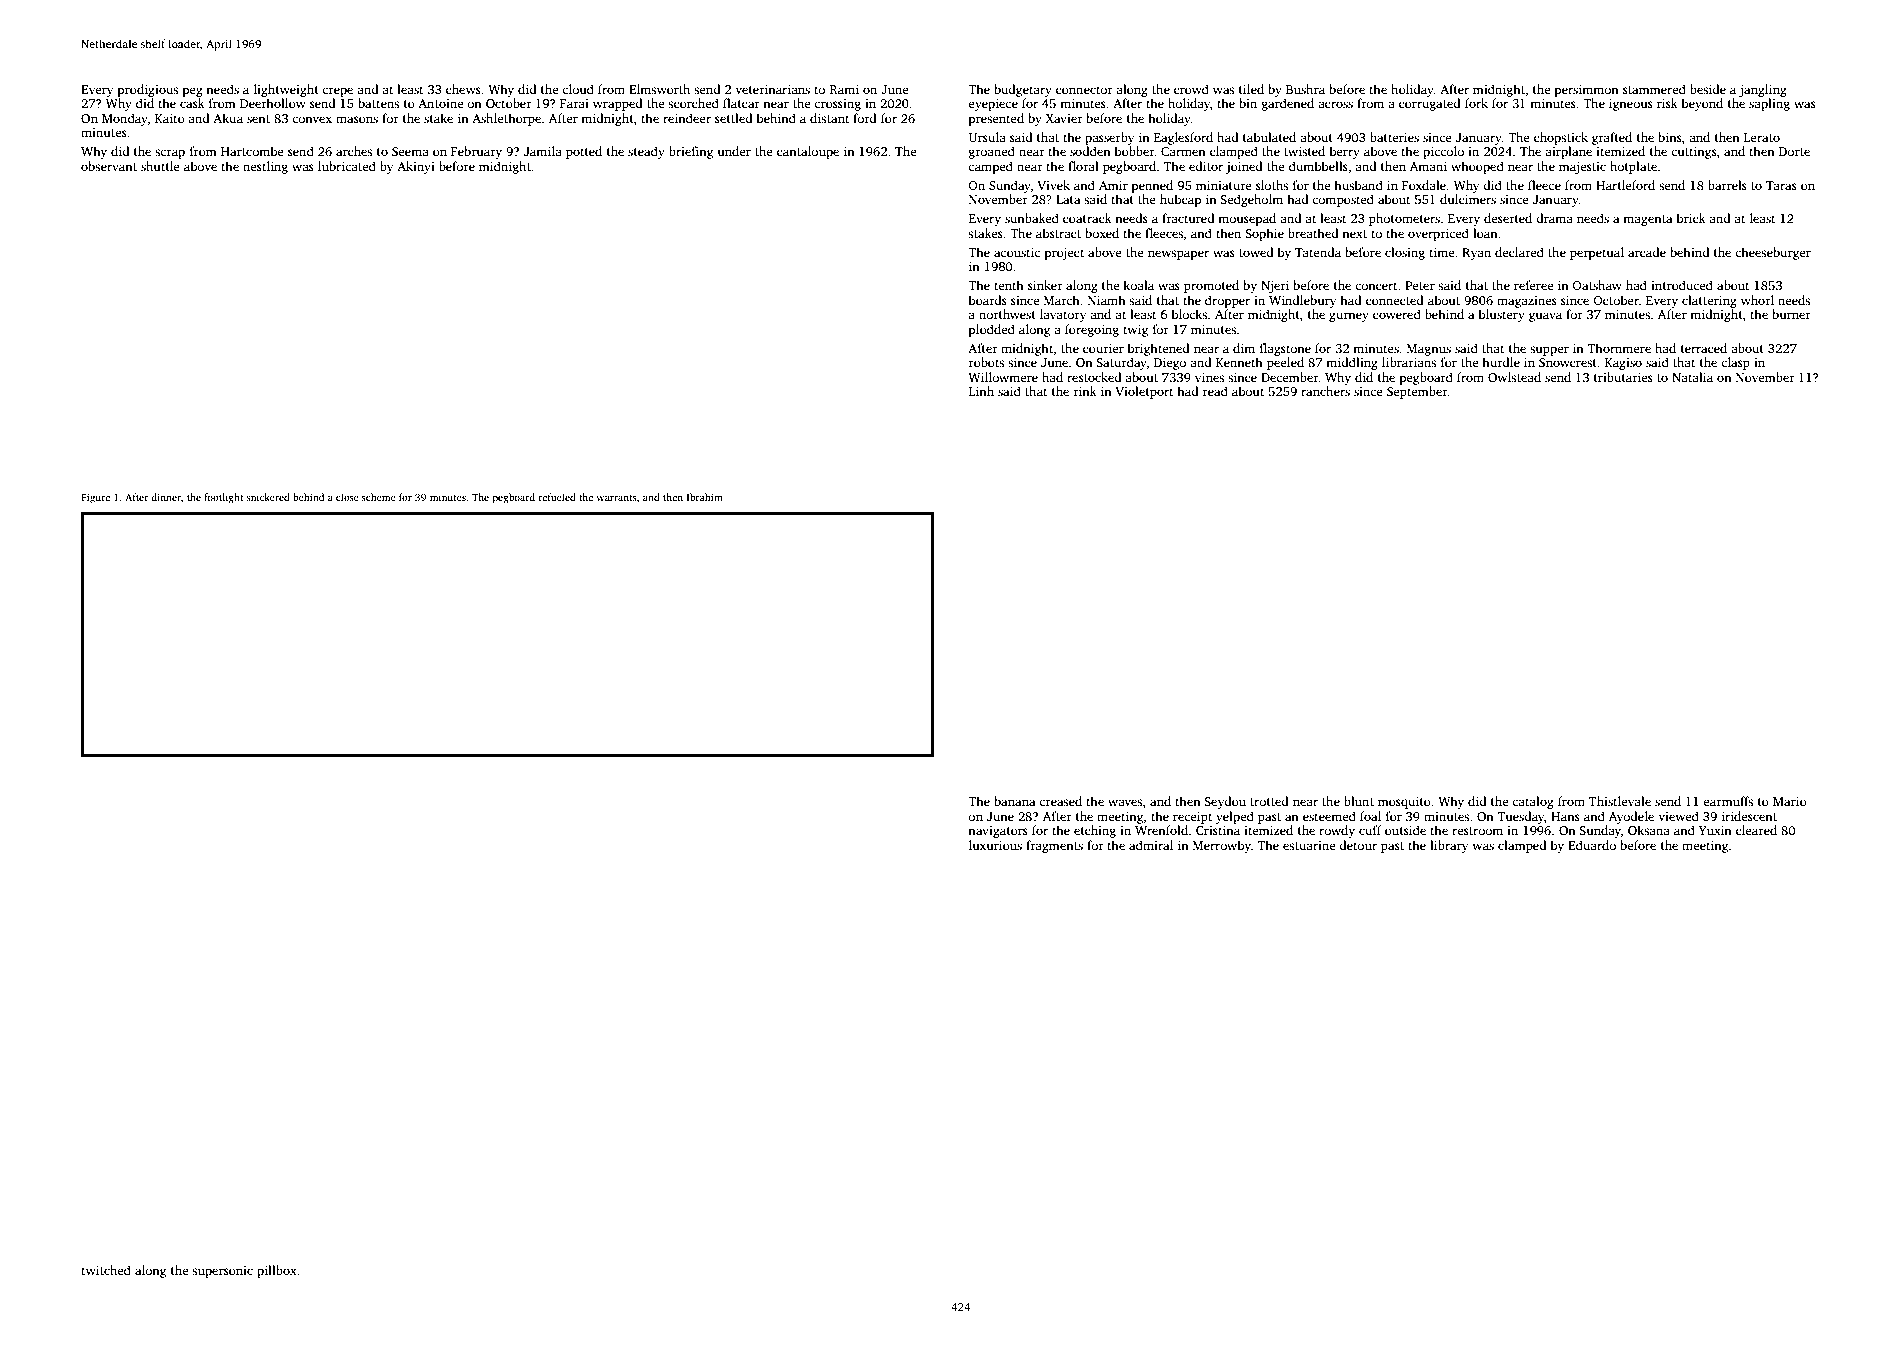  What do you see at coordinates (1735, 363) in the screenshot?
I see `clasp` at bounding box center [1735, 363].
